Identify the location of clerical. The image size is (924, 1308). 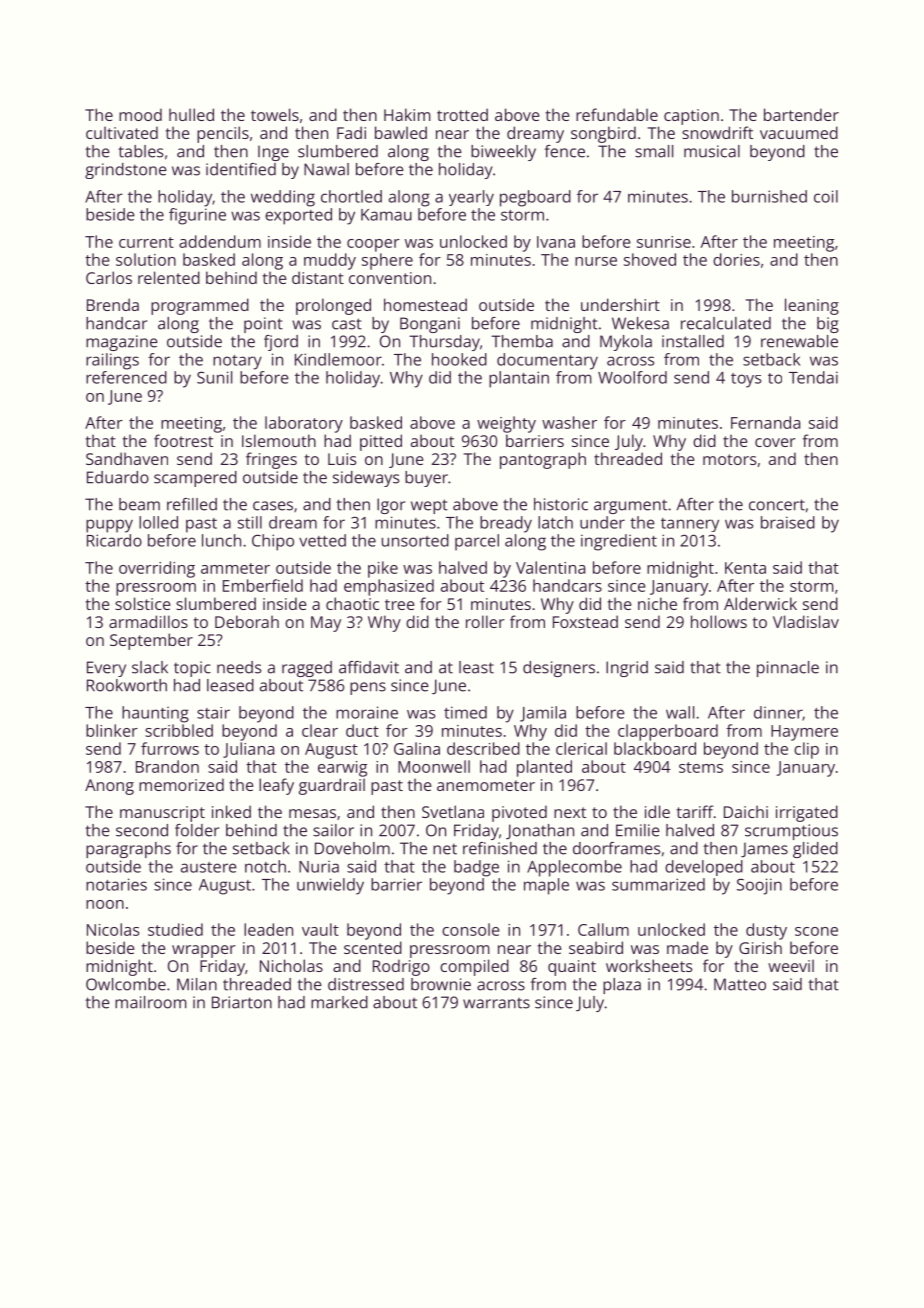
(581, 748).
